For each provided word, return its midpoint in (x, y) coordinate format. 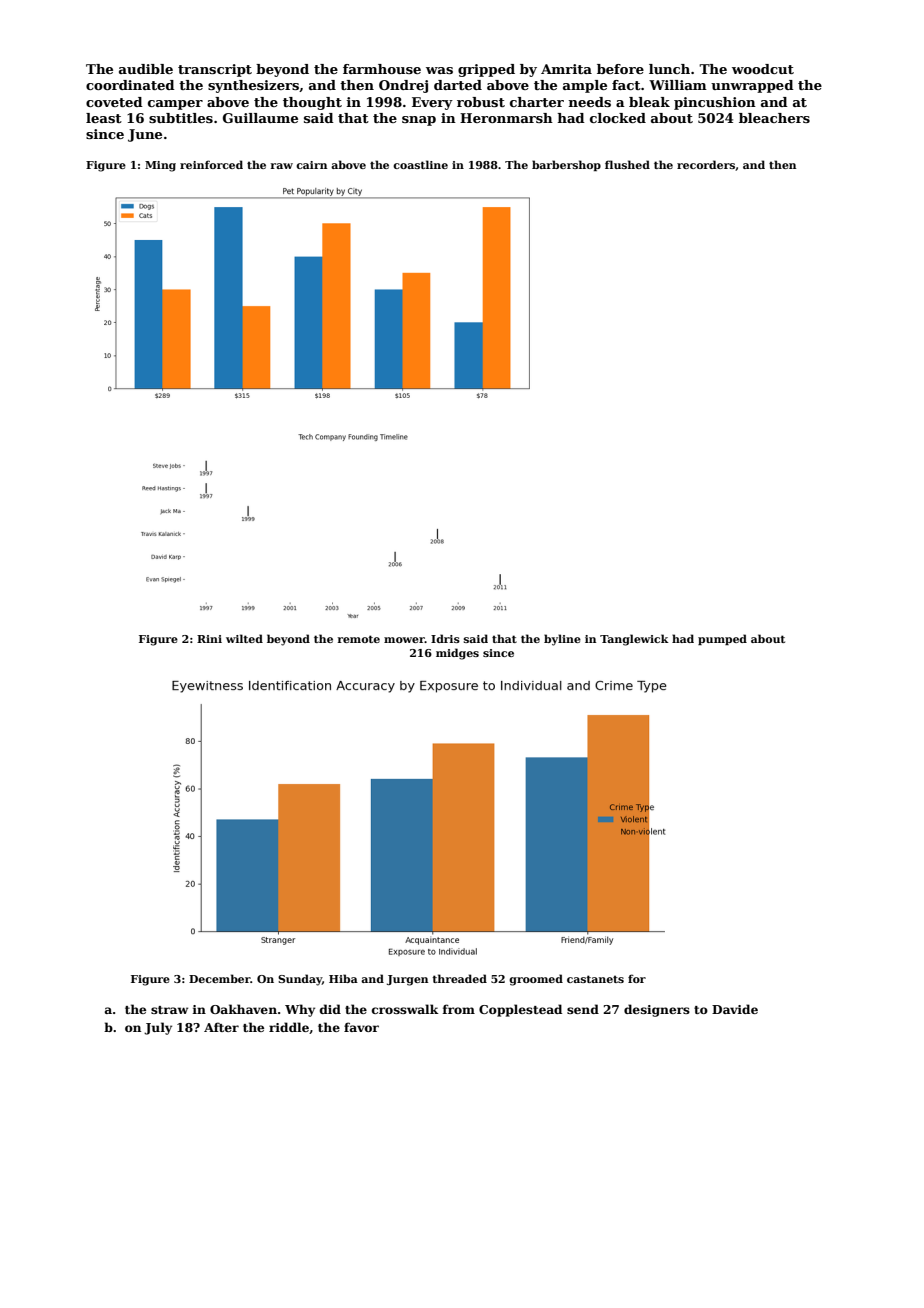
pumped (722, 639)
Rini (209, 639)
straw (169, 1010)
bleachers (774, 118)
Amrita (566, 69)
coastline (420, 164)
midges (457, 654)
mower (404, 640)
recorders (706, 164)
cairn (311, 165)
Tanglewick (634, 640)
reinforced (211, 164)
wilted (244, 638)
